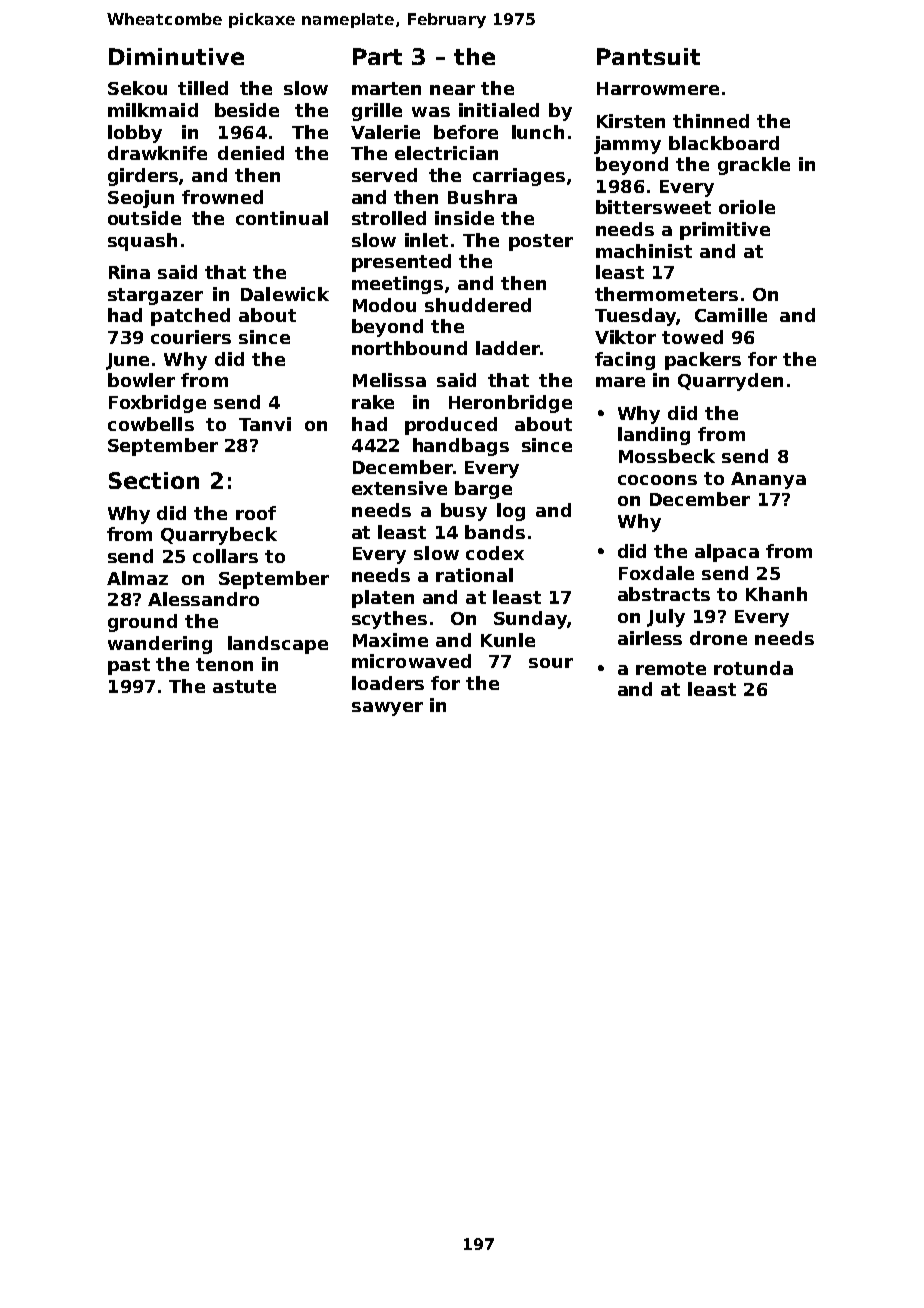 This screenshot has height=1308, width=924. I want to click on Sekou, so click(137, 88).
